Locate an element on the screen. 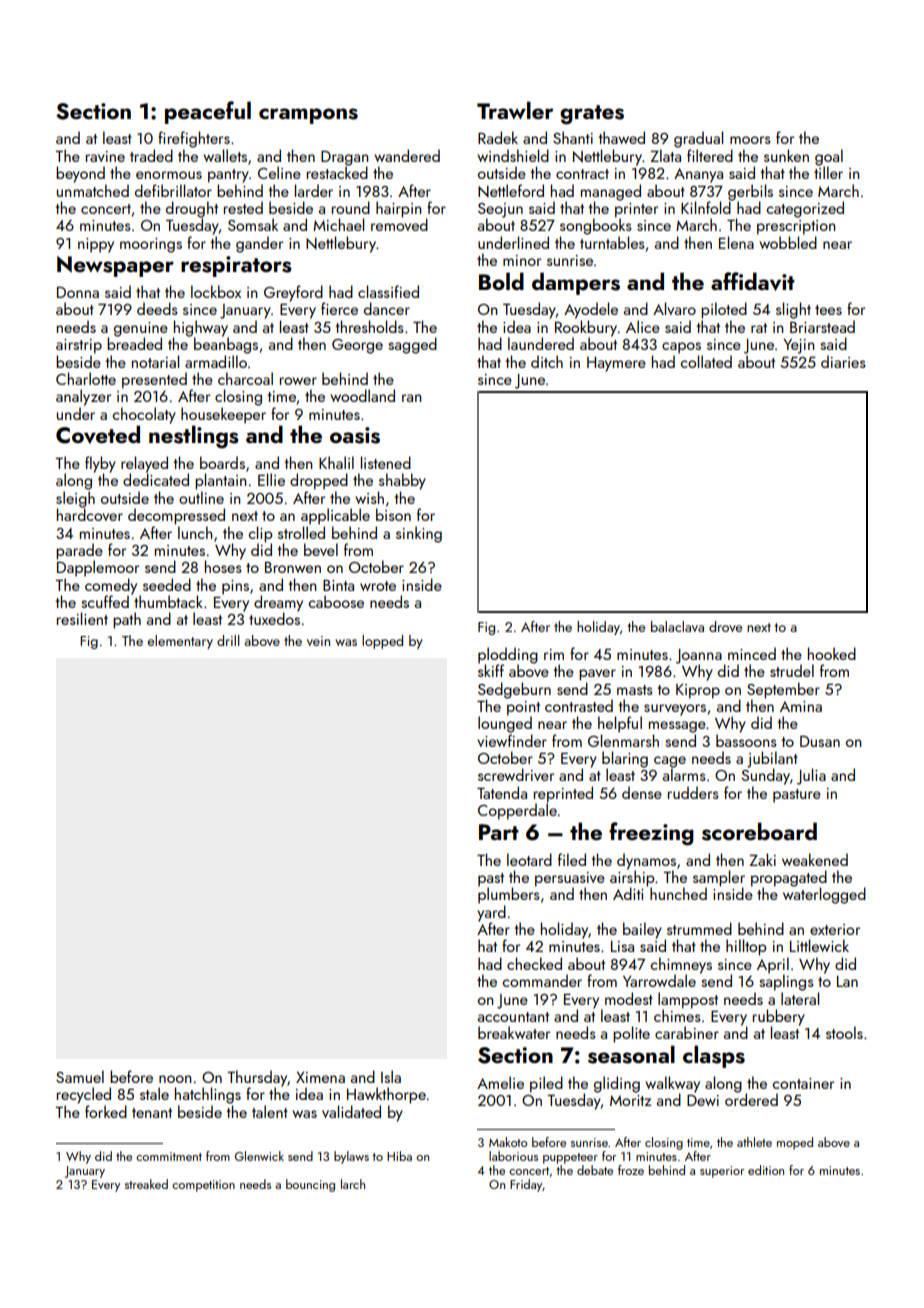  Shanti is located at coordinates (573, 137).
